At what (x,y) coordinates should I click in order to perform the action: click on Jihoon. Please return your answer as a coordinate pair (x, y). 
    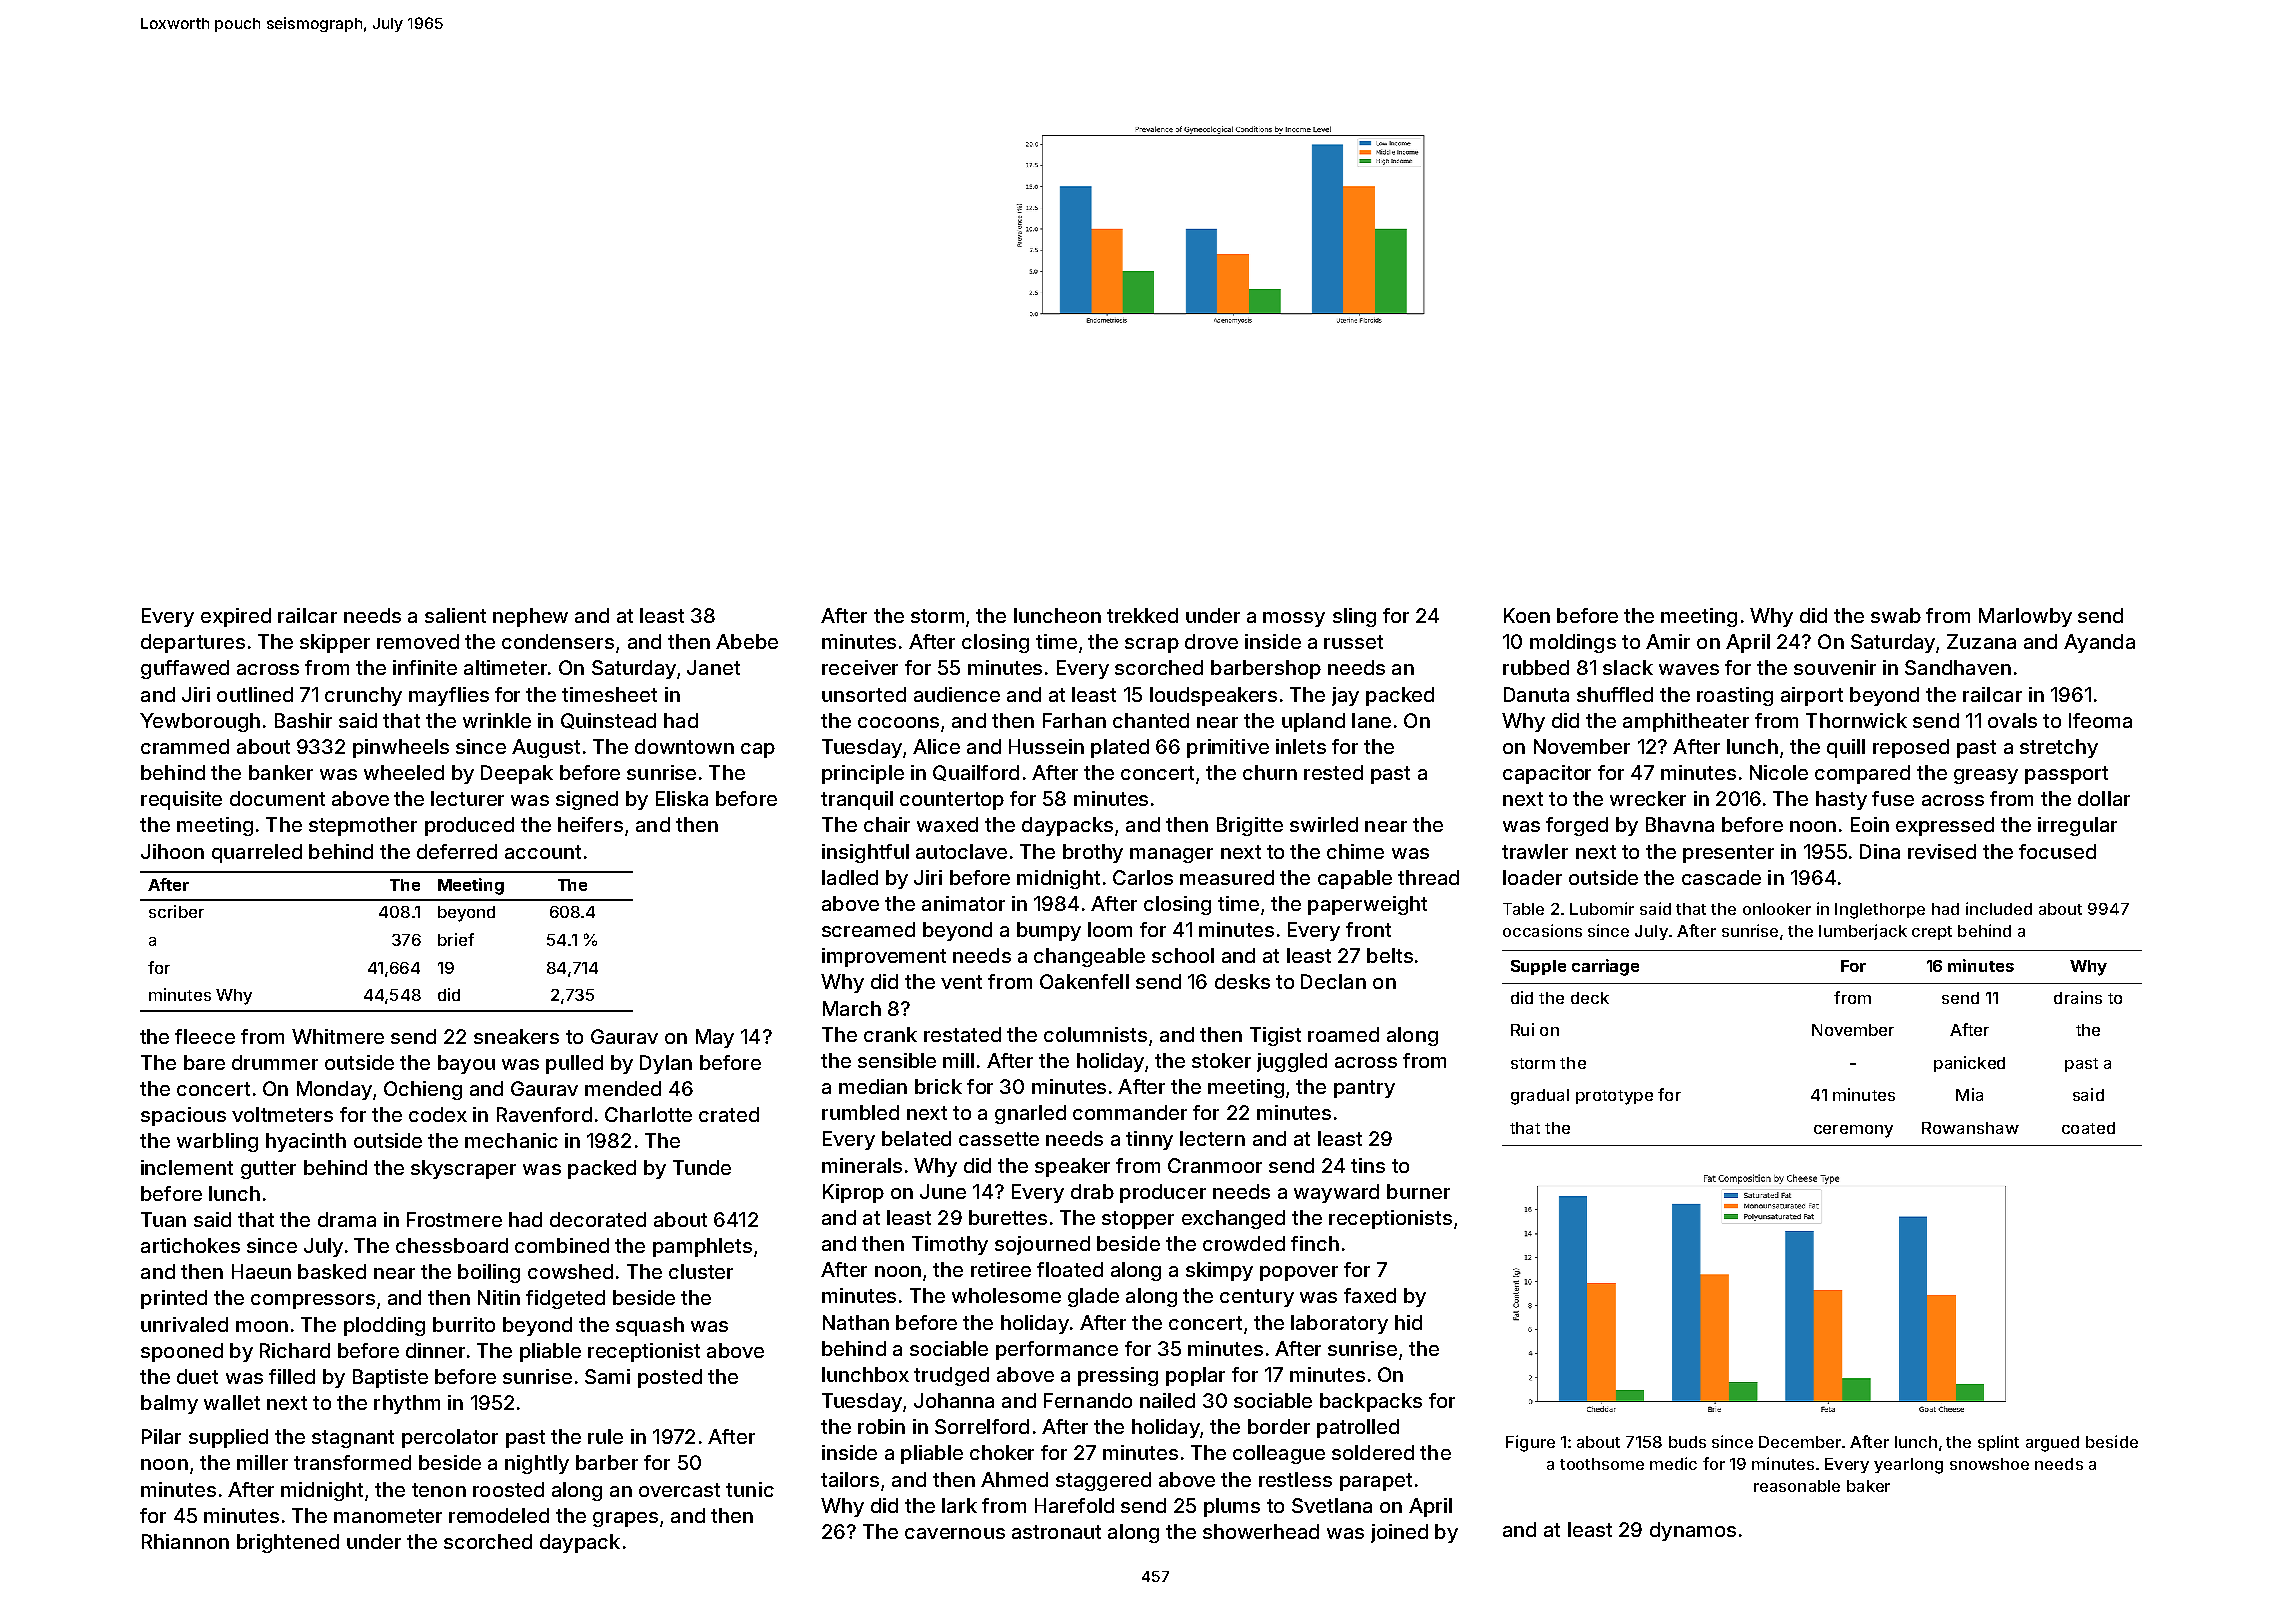
    Looking at the image, I should click on (172, 851).
